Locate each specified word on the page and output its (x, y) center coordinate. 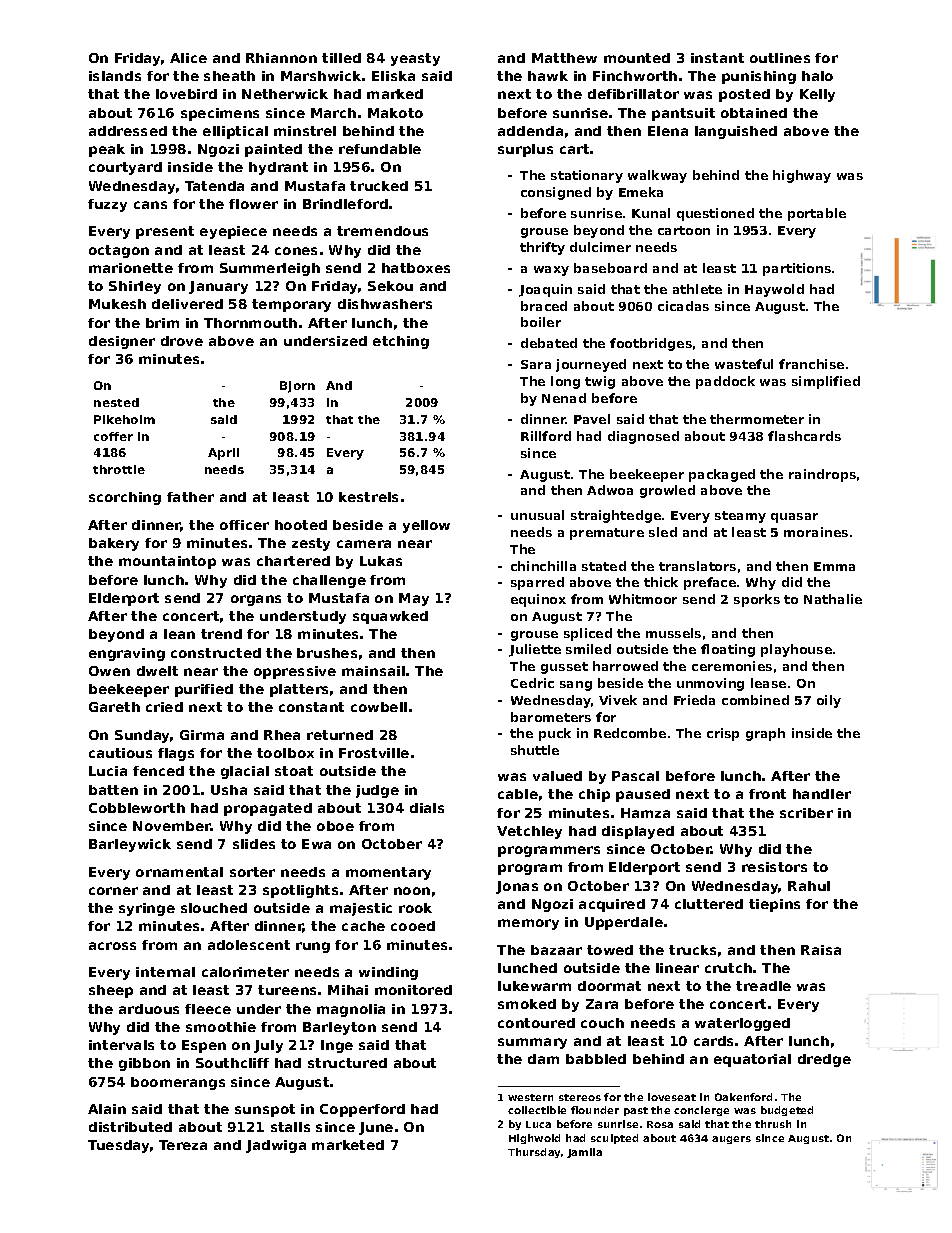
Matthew (564, 58)
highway (802, 176)
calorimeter (245, 972)
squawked (390, 617)
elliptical (235, 132)
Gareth (114, 707)
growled (667, 491)
